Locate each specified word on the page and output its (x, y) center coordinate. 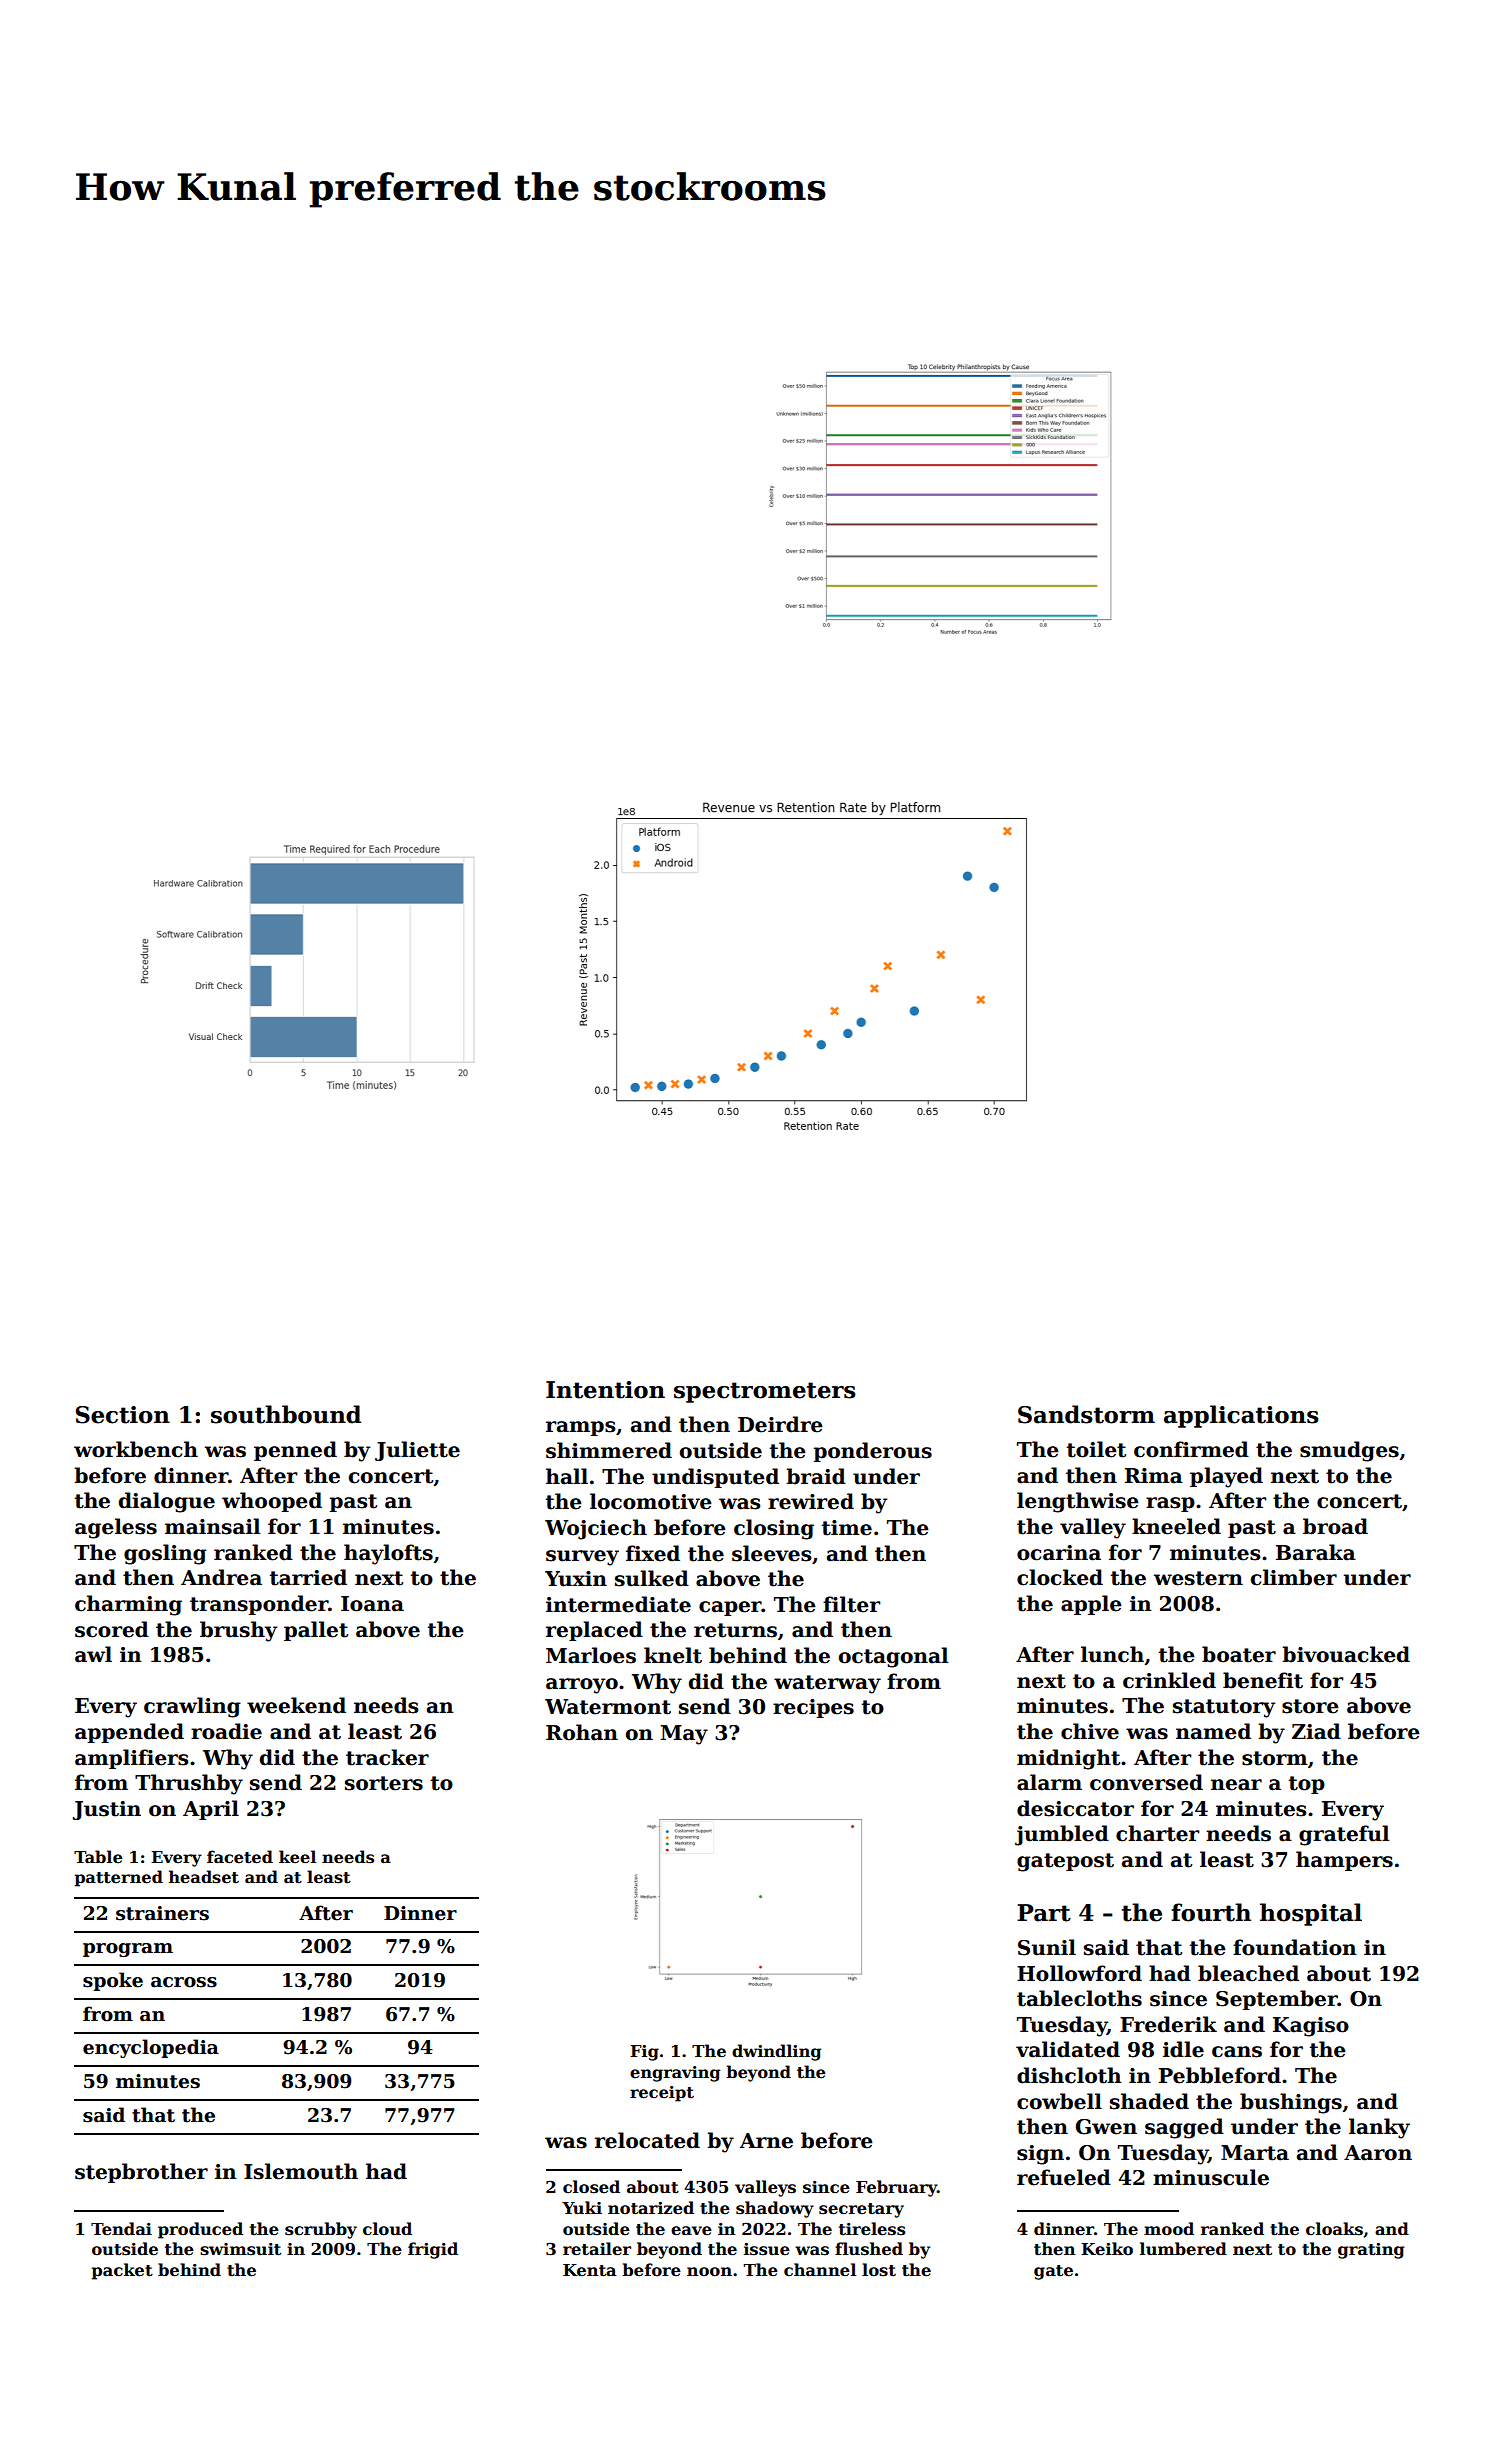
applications (1241, 1416)
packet (122, 2271)
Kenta (590, 2270)
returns (735, 1630)
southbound (286, 1414)
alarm (1049, 1782)
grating (1371, 2251)
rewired (811, 1501)
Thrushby (189, 1784)
